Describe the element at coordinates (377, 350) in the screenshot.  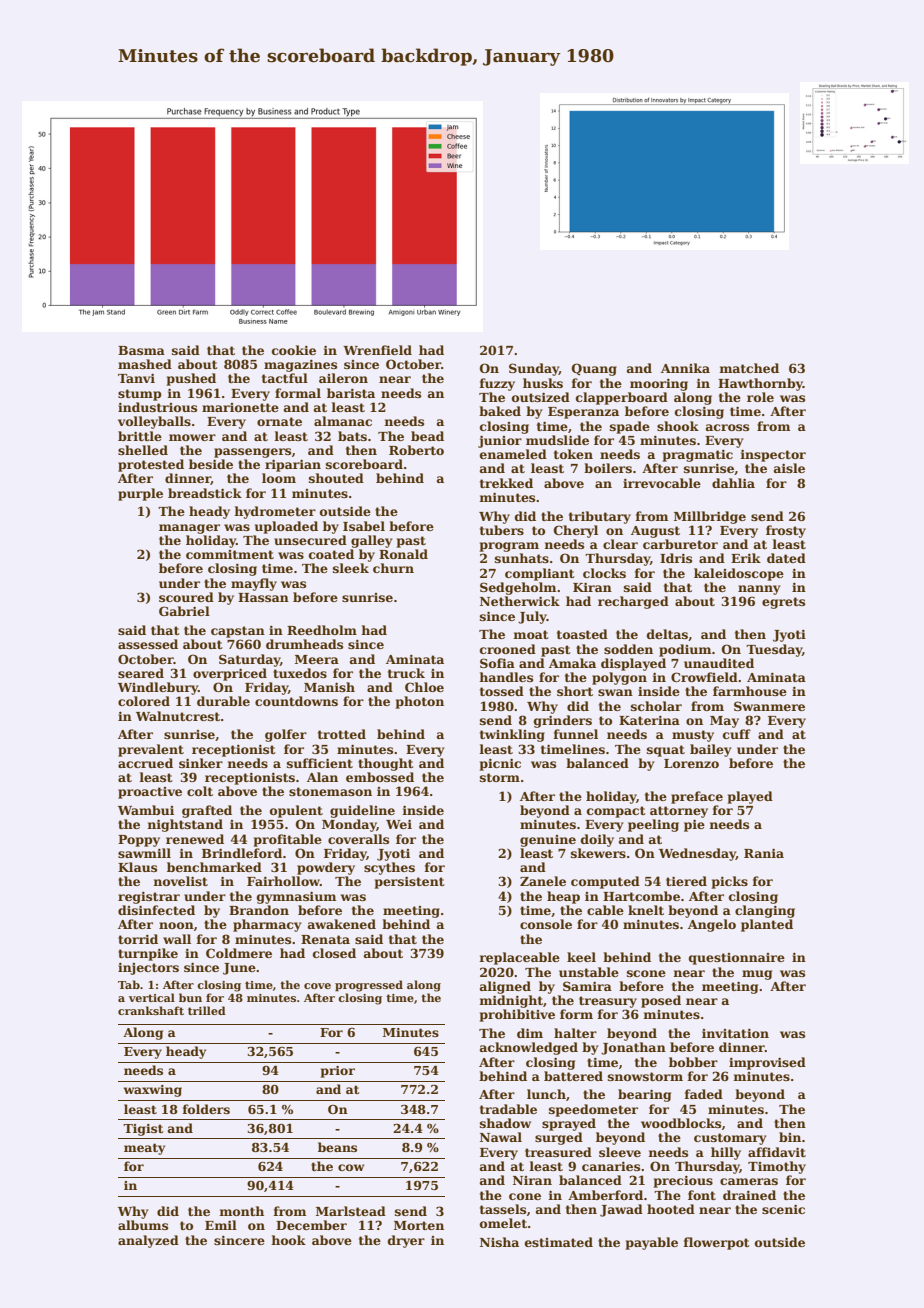
I see `Wrenfield` at that location.
